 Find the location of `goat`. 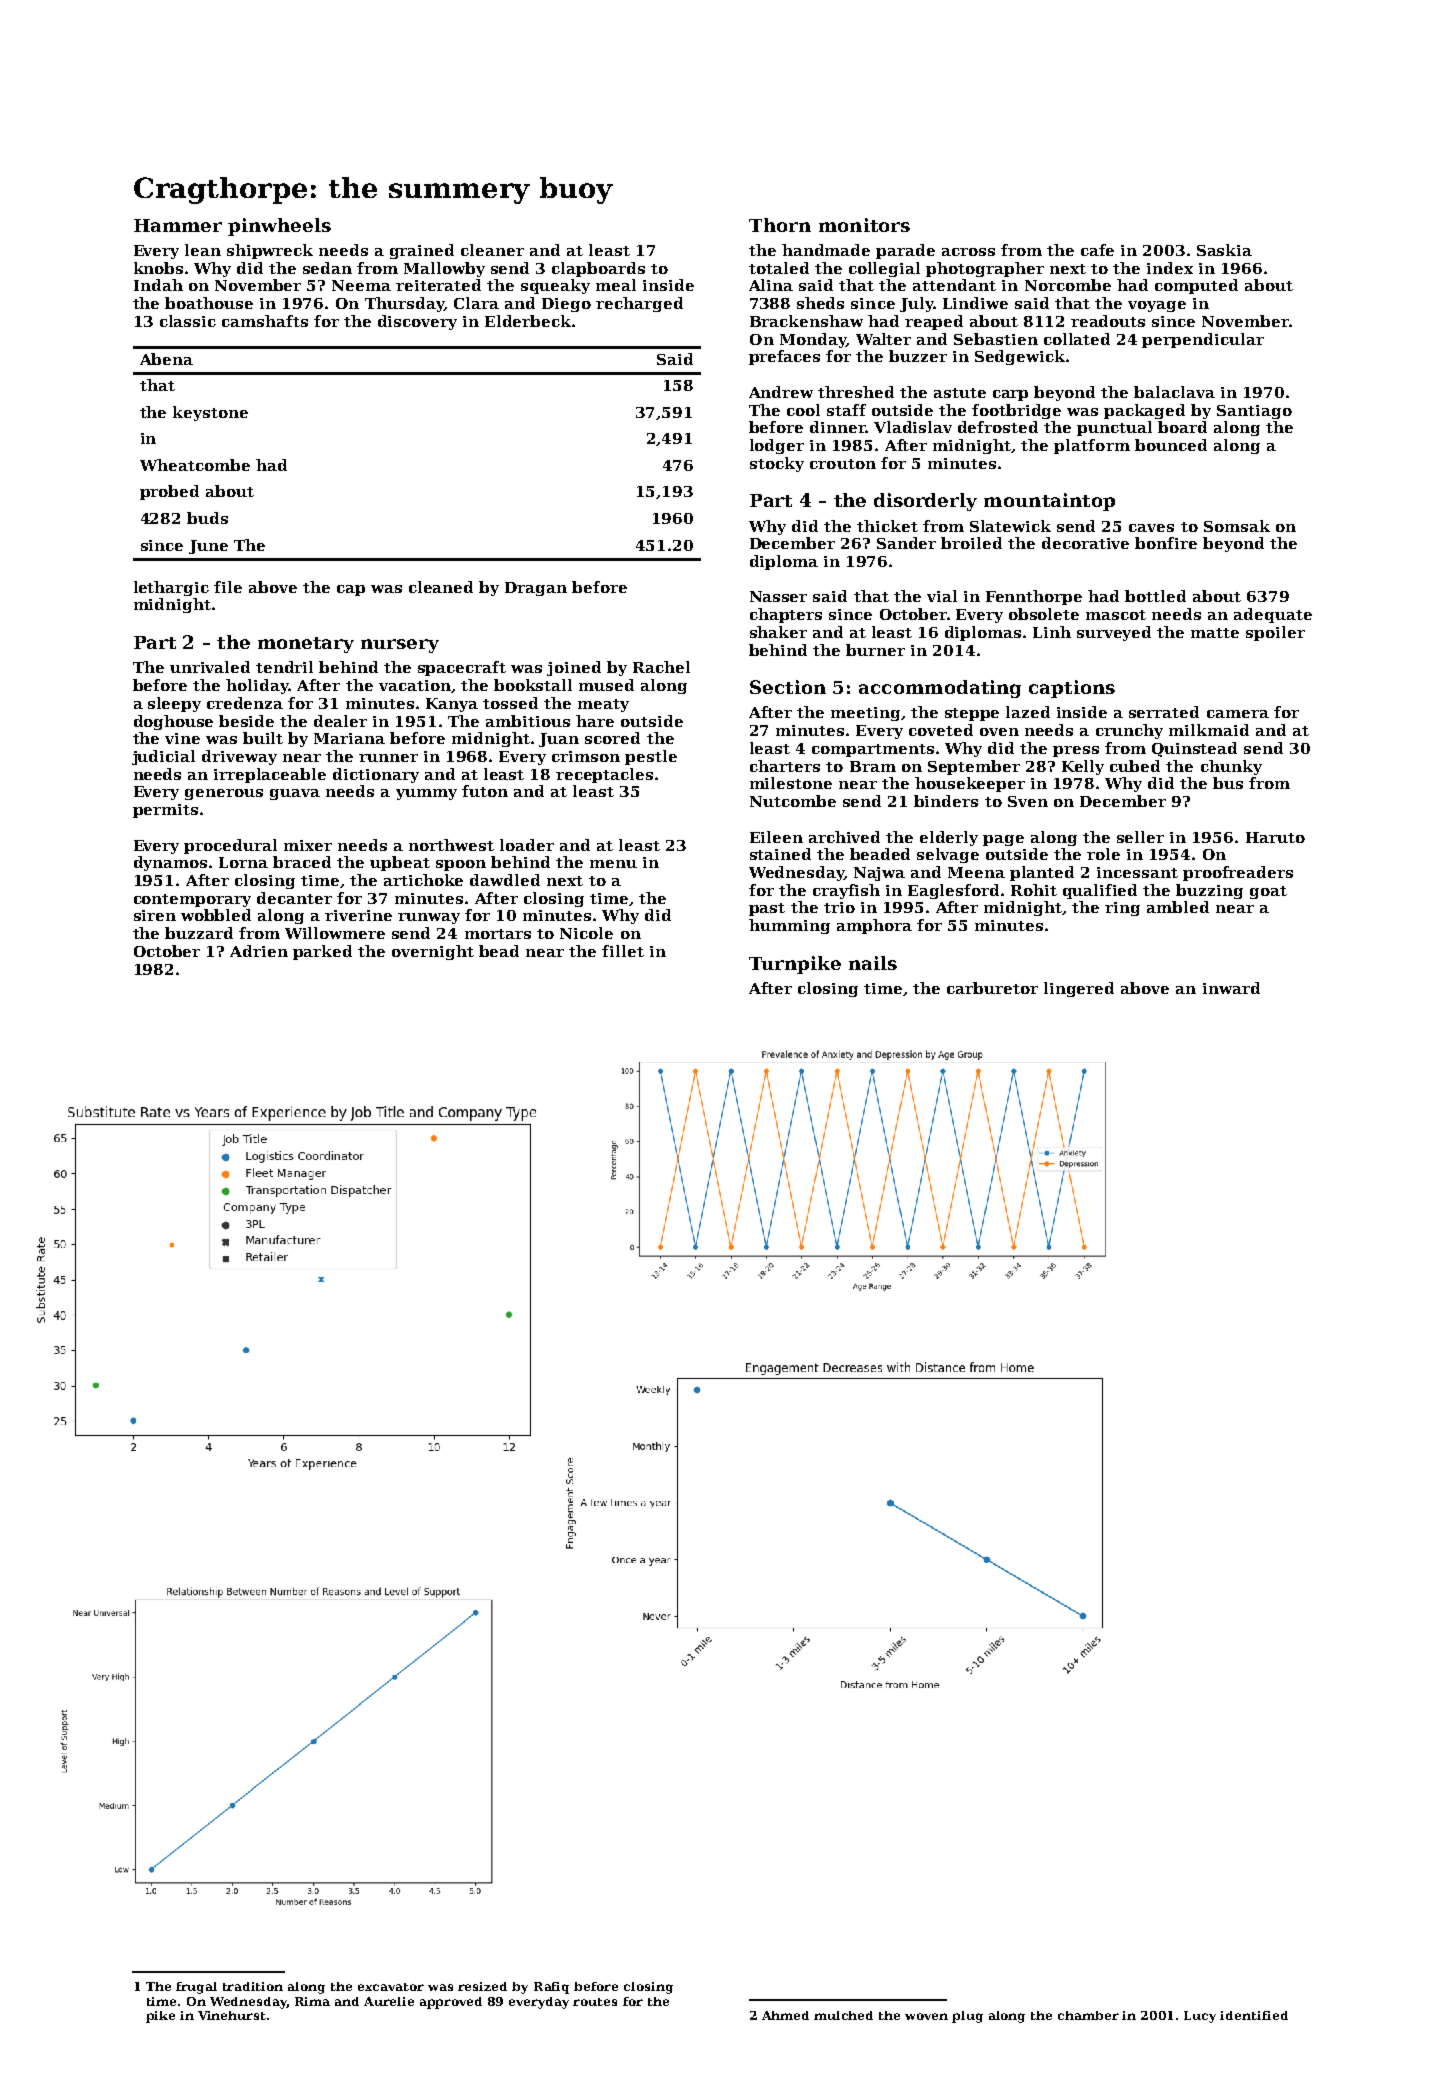

goat is located at coordinates (1268, 892).
